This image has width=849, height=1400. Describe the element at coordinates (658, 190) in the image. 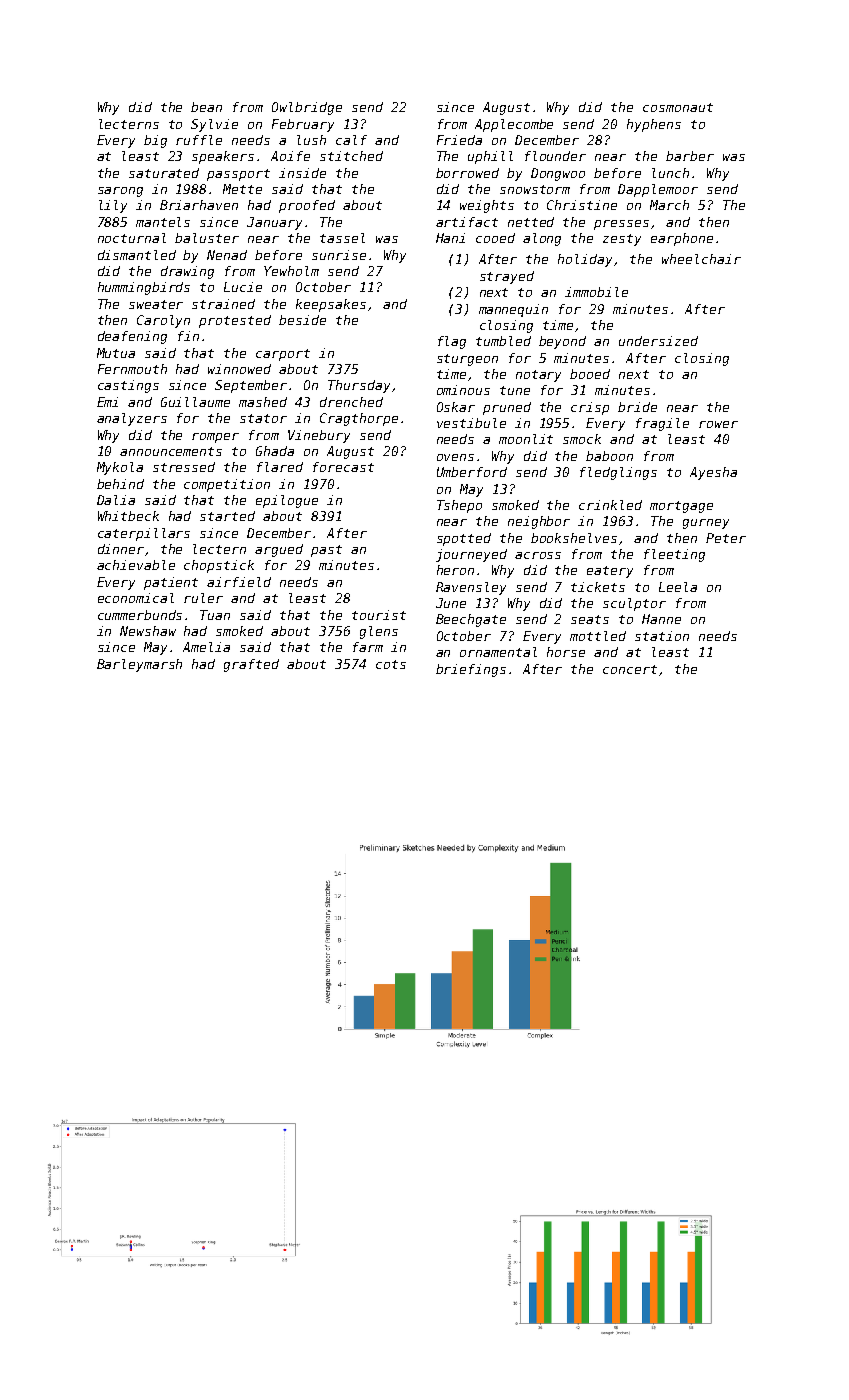

I see `Dapplemoor` at that location.
